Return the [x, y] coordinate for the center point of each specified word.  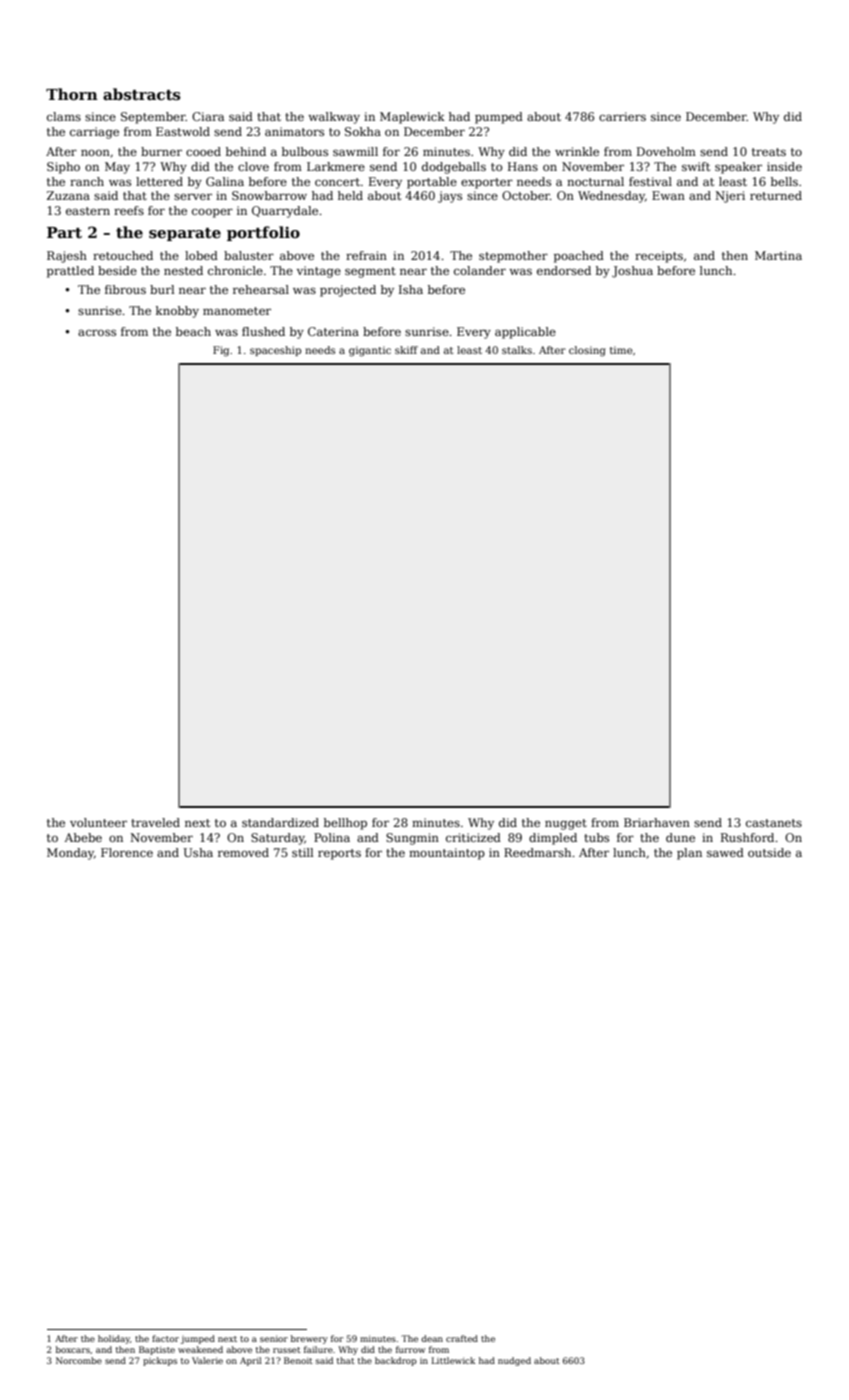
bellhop [345, 824]
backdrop [396, 1361]
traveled [155, 822]
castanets [774, 823]
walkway [334, 118]
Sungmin [412, 839]
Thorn [72, 94]
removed [243, 852]
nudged [514, 1361]
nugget [566, 824]
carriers [622, 116]
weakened [200, 1349]
